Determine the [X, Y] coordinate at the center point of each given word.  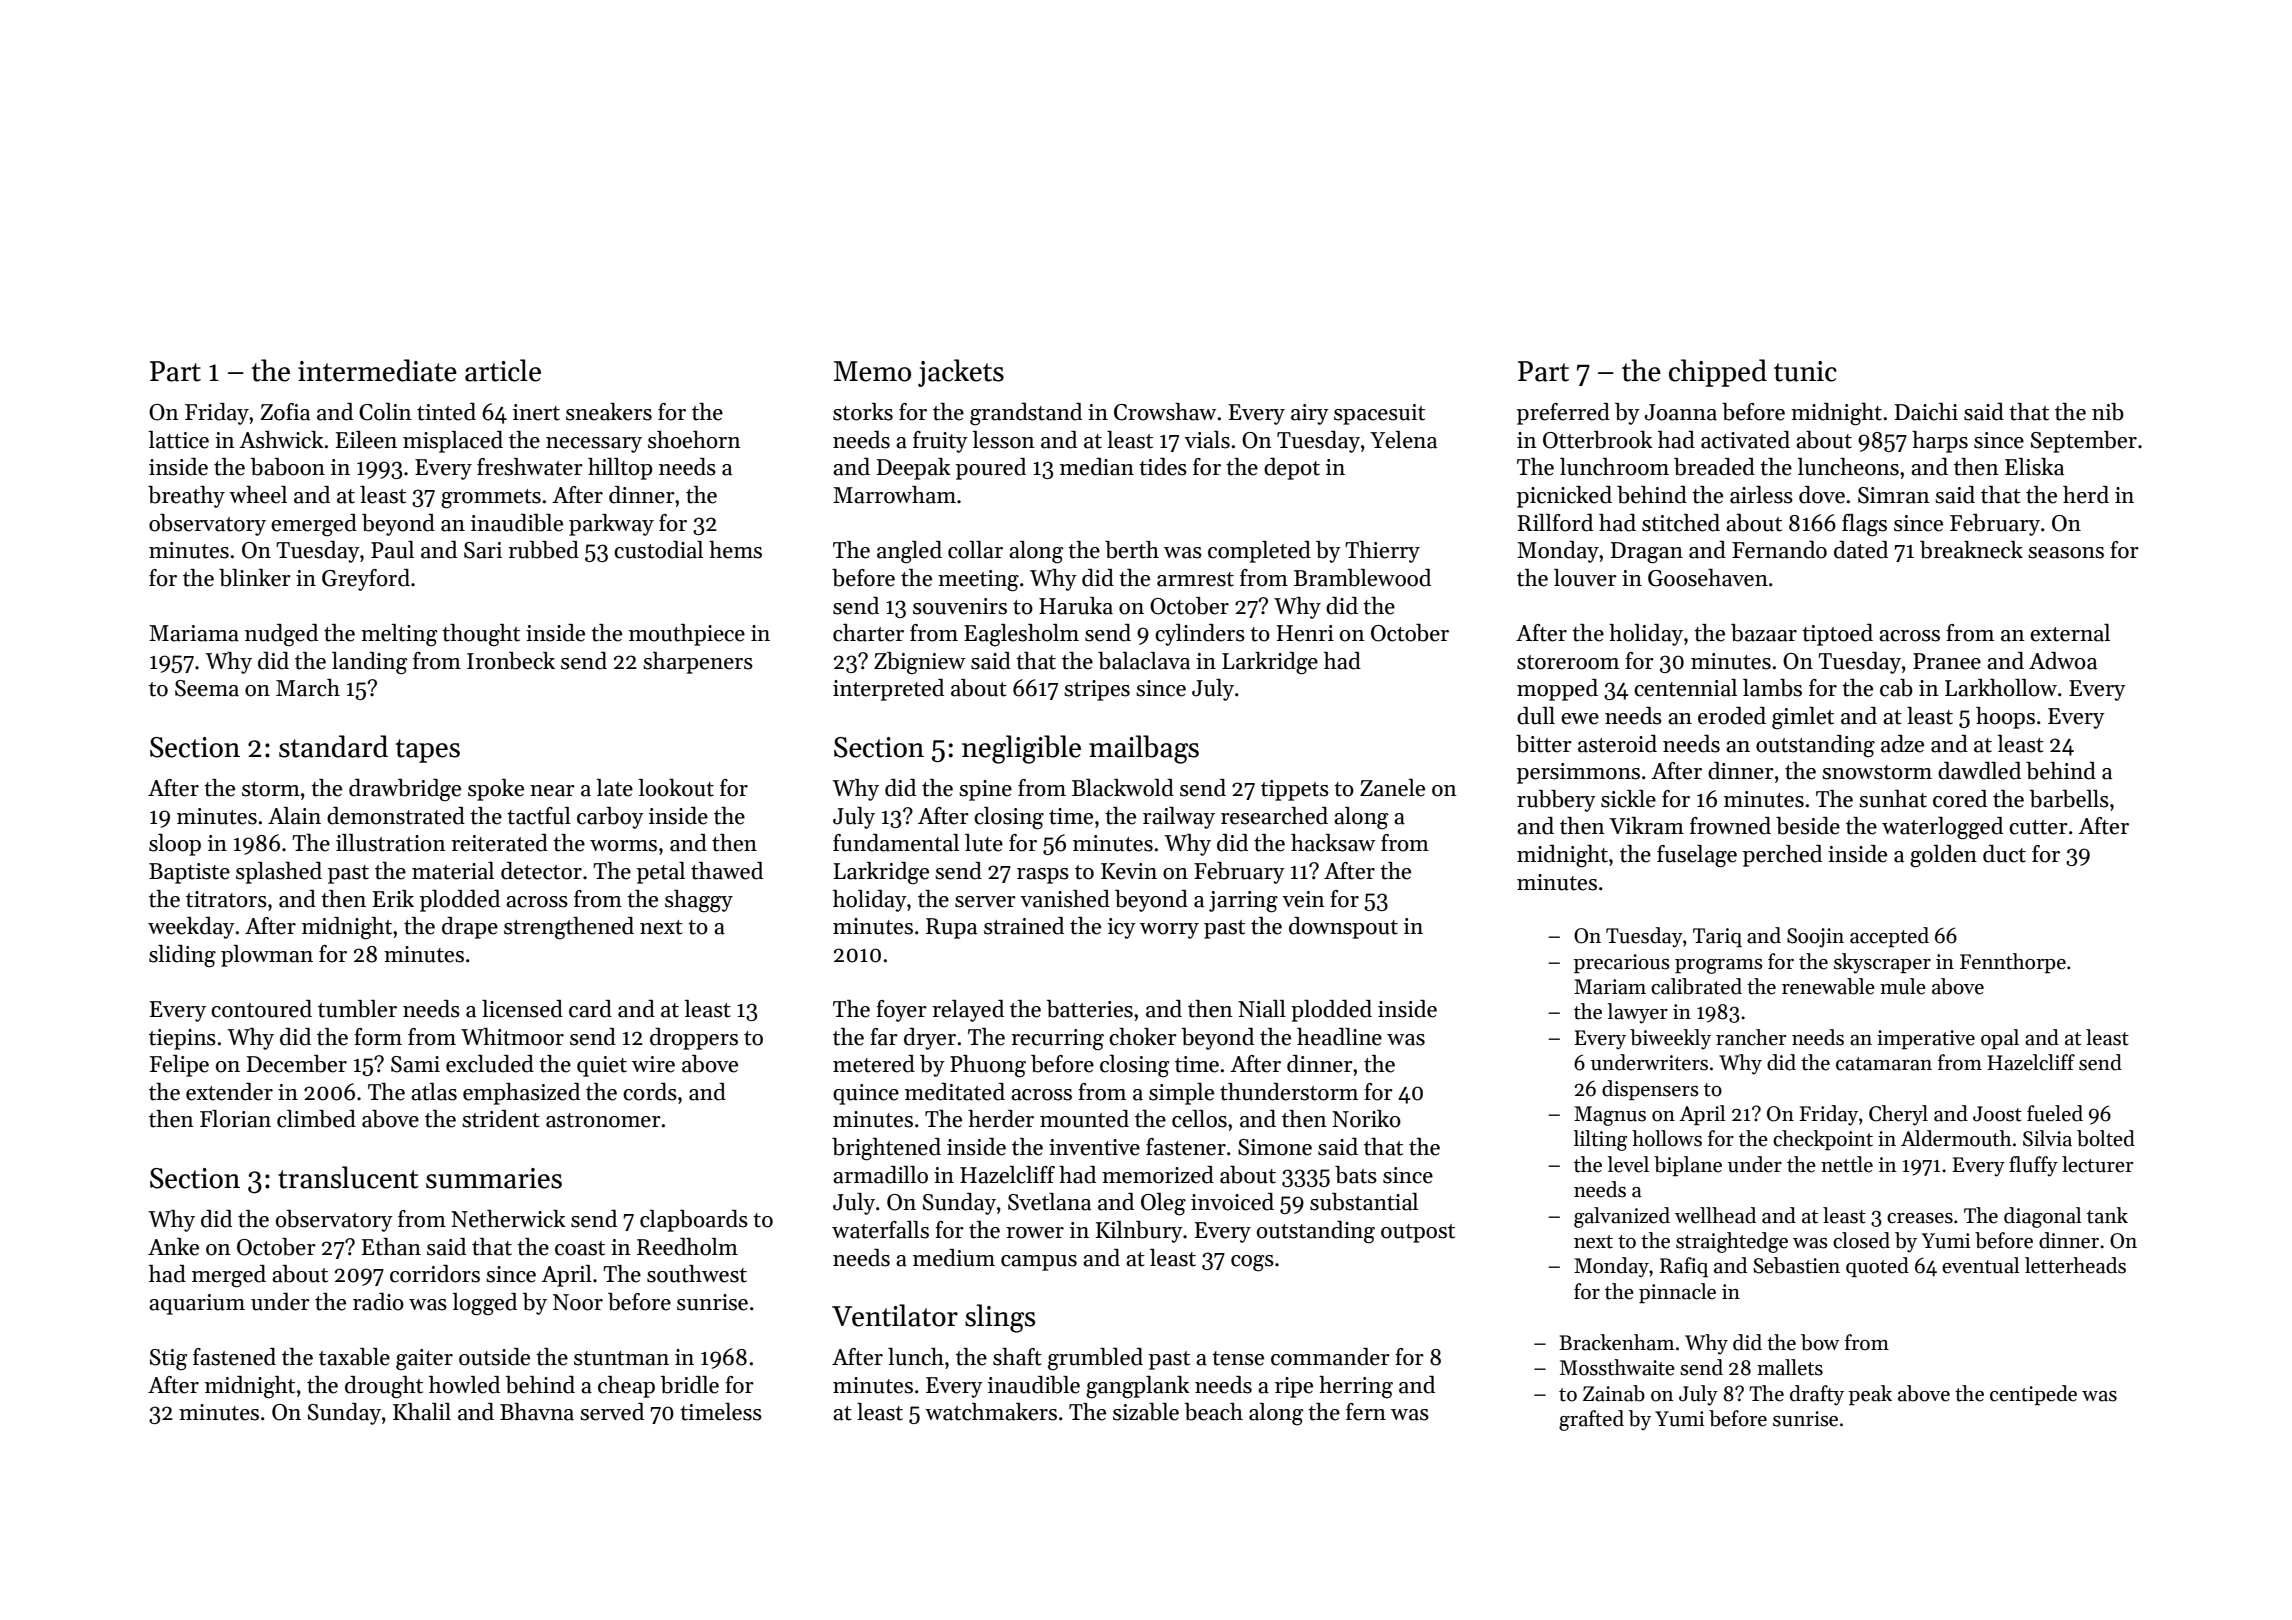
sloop [175, 845]
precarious [1622, 963]
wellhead [1715, 1215]
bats [1356, 1175]
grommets [491, 499]
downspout [1343, 928]
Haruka [1076, 606]
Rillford [1555, 523]
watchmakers [991, 1412]
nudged [281, 635]
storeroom [1568, 662]
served [612, 1412]
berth [1132, 550]
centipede [2033, 1395]
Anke [173, 1247]
